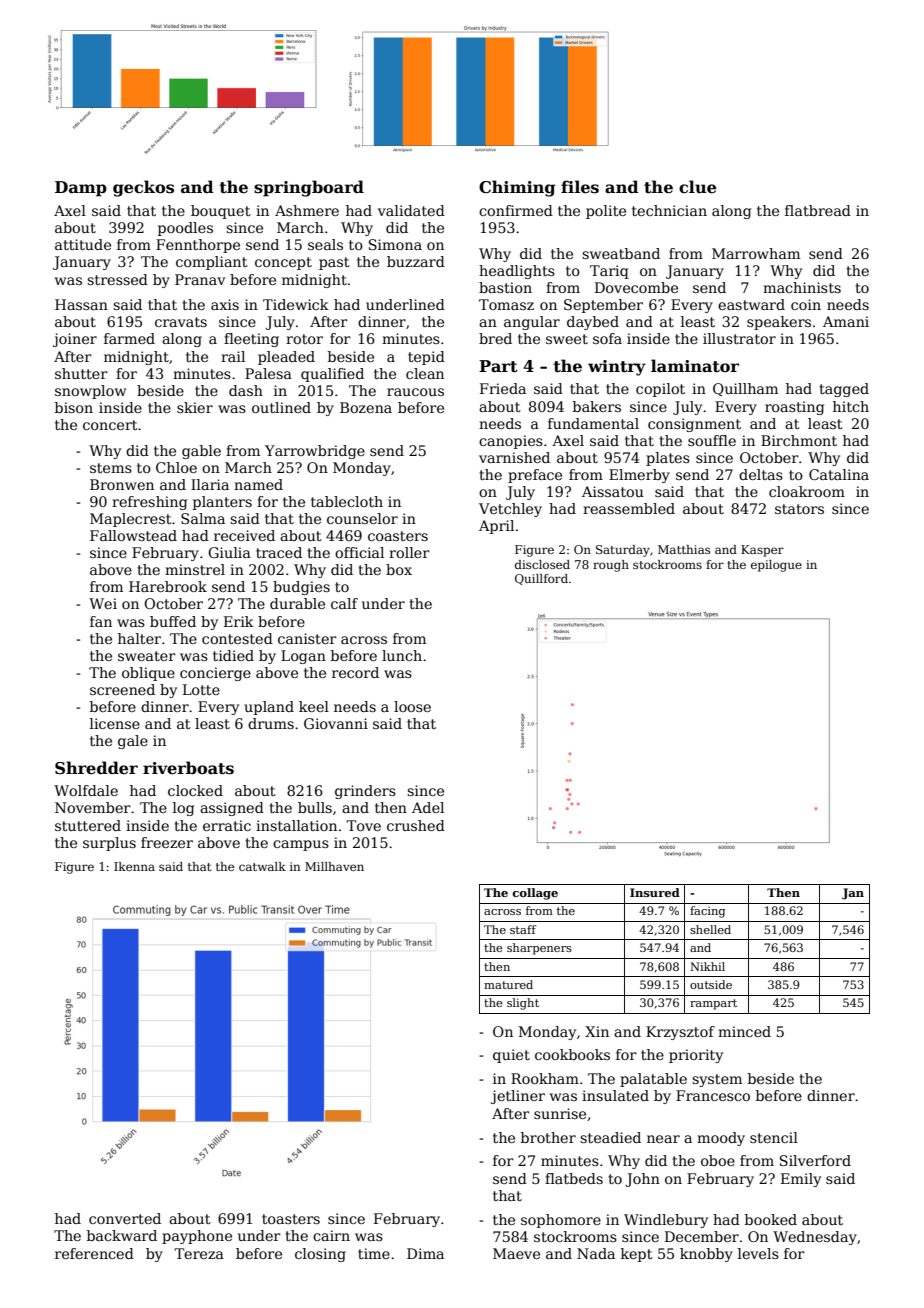 The width and height of the image is (924, 1308). I want to click on Ikenna, so click(134, 866).
